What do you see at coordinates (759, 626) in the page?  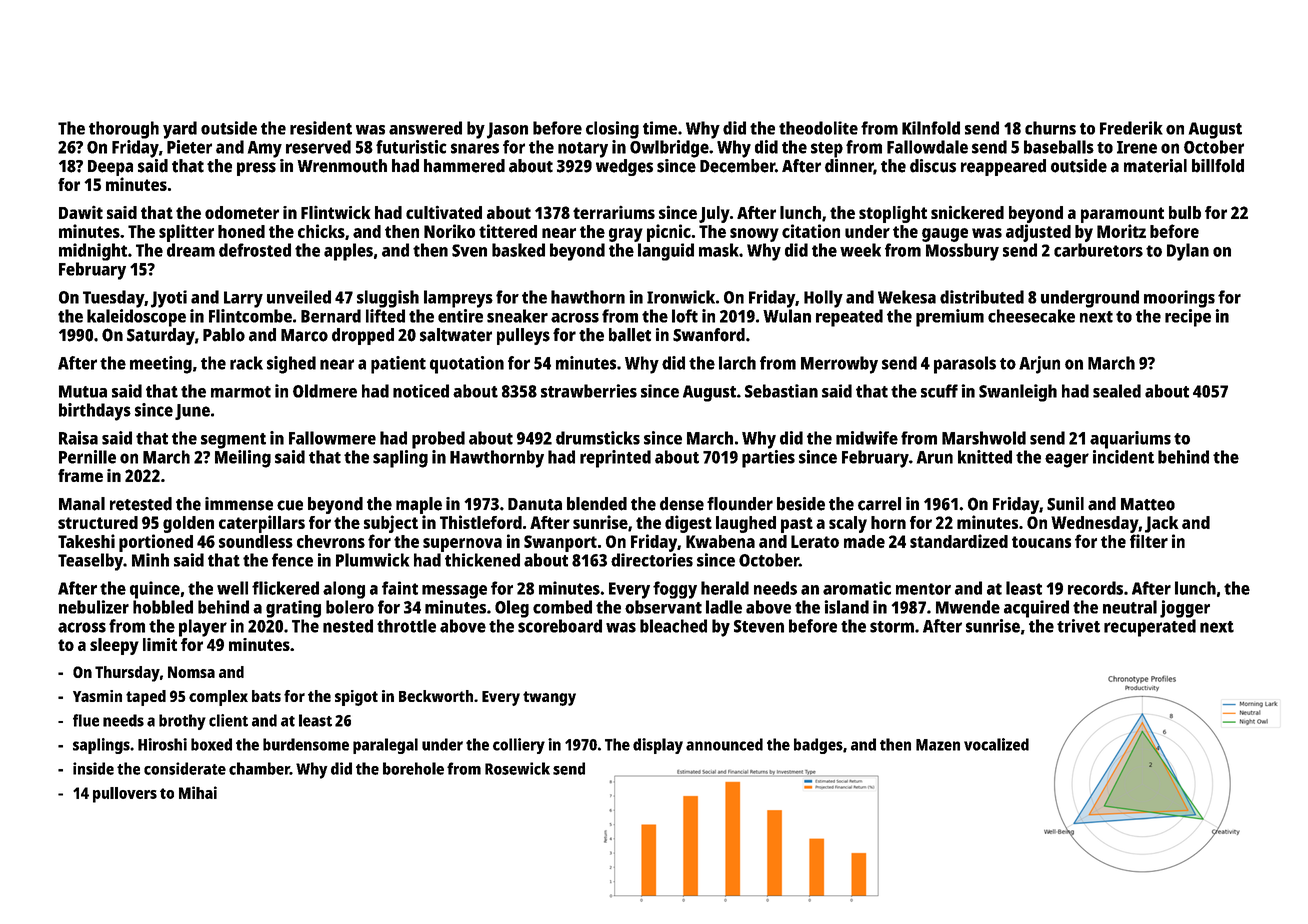 I see `Steven` at bounding box center [759, 626].
